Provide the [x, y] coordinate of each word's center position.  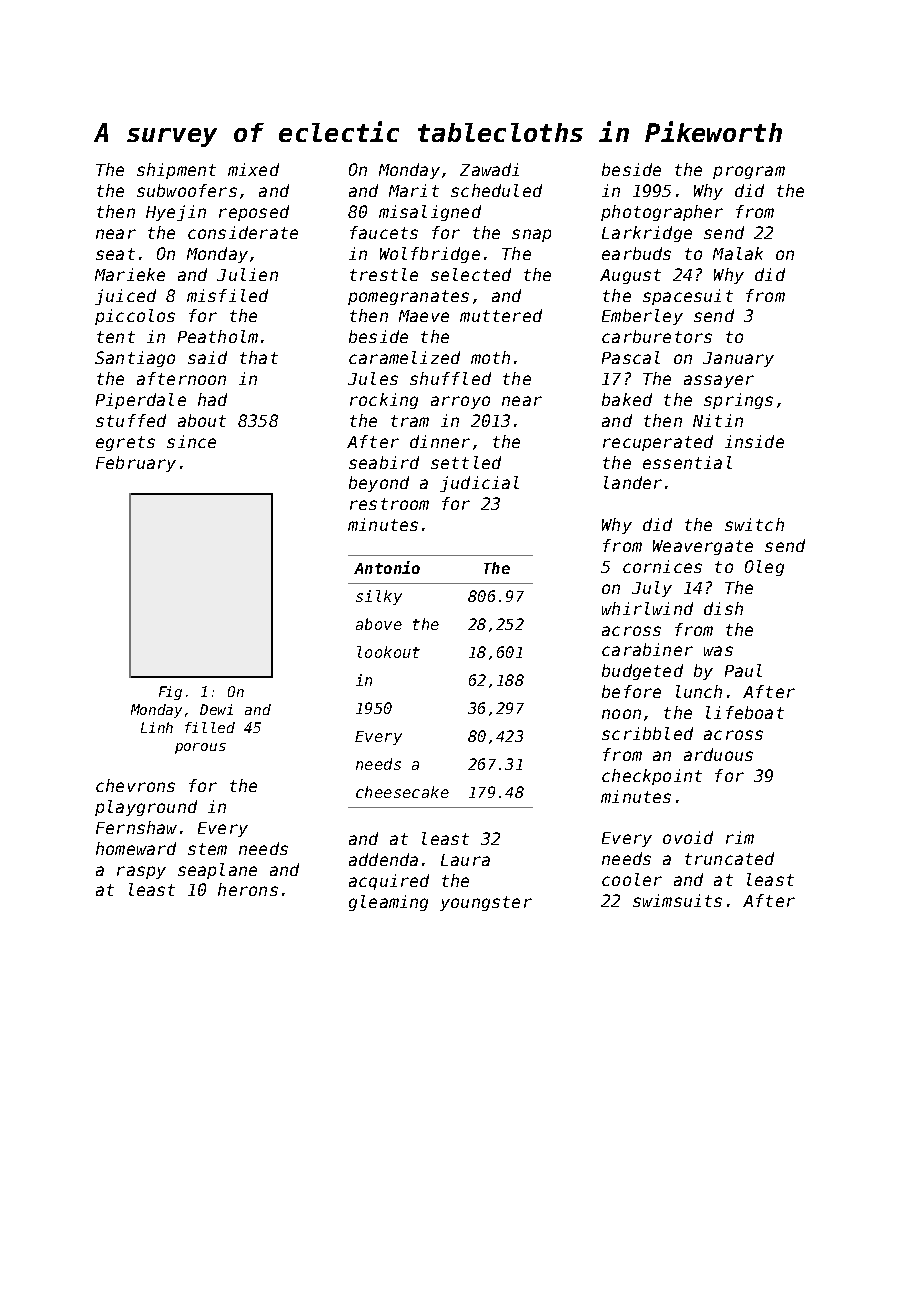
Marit [414, 190]
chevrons [135, 785]
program [749, 172]
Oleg [764, 568]
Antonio [387, 567]
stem [207, 849]
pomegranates [408, 297]
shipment [176, 171]
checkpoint [652, 777]
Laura [465, 860]
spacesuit [688, 297]
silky [379, 597]
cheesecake [402, 792]
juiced [125, 297]
